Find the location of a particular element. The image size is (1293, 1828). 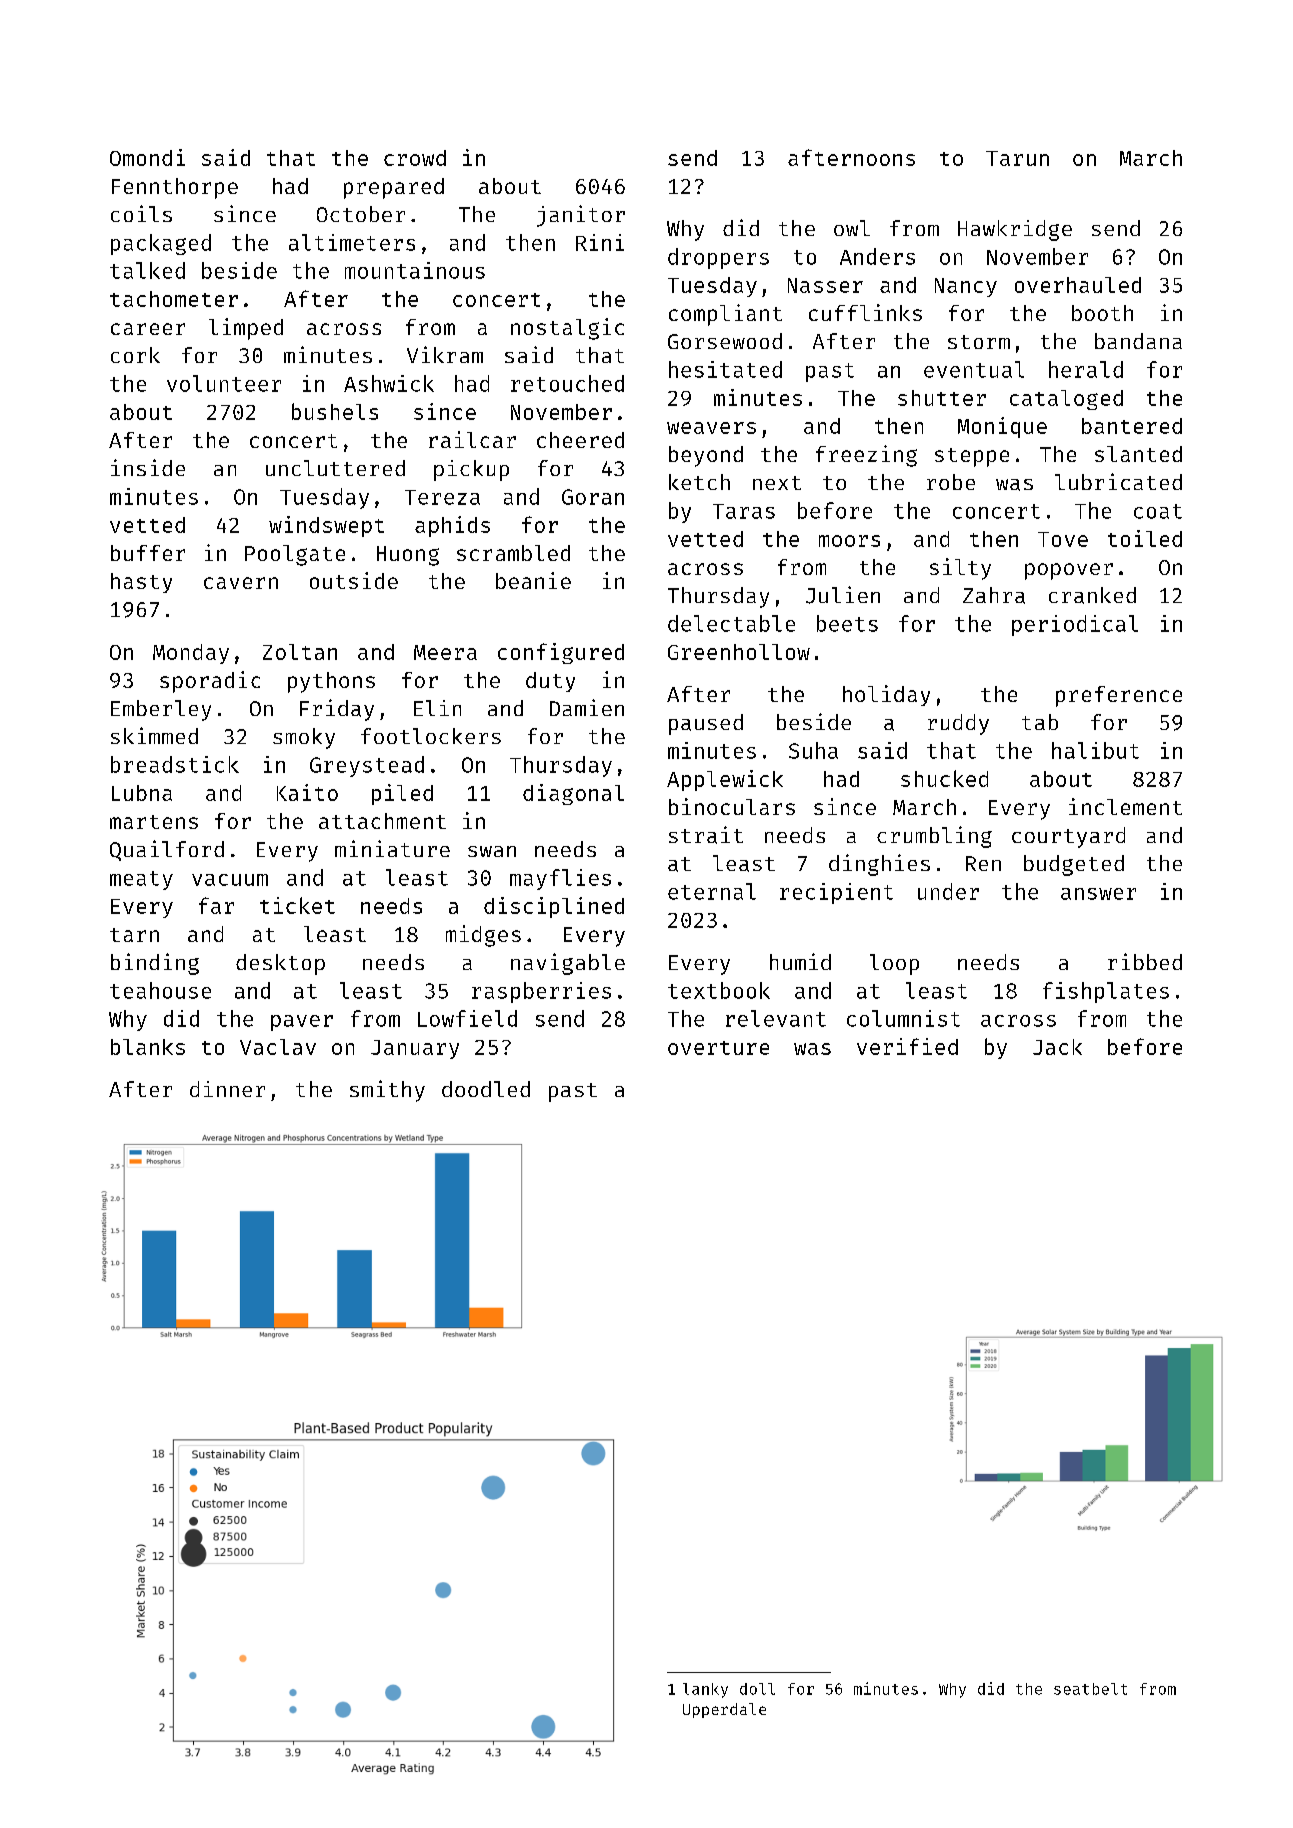

Kaito is located at coordinates (307, 792).
